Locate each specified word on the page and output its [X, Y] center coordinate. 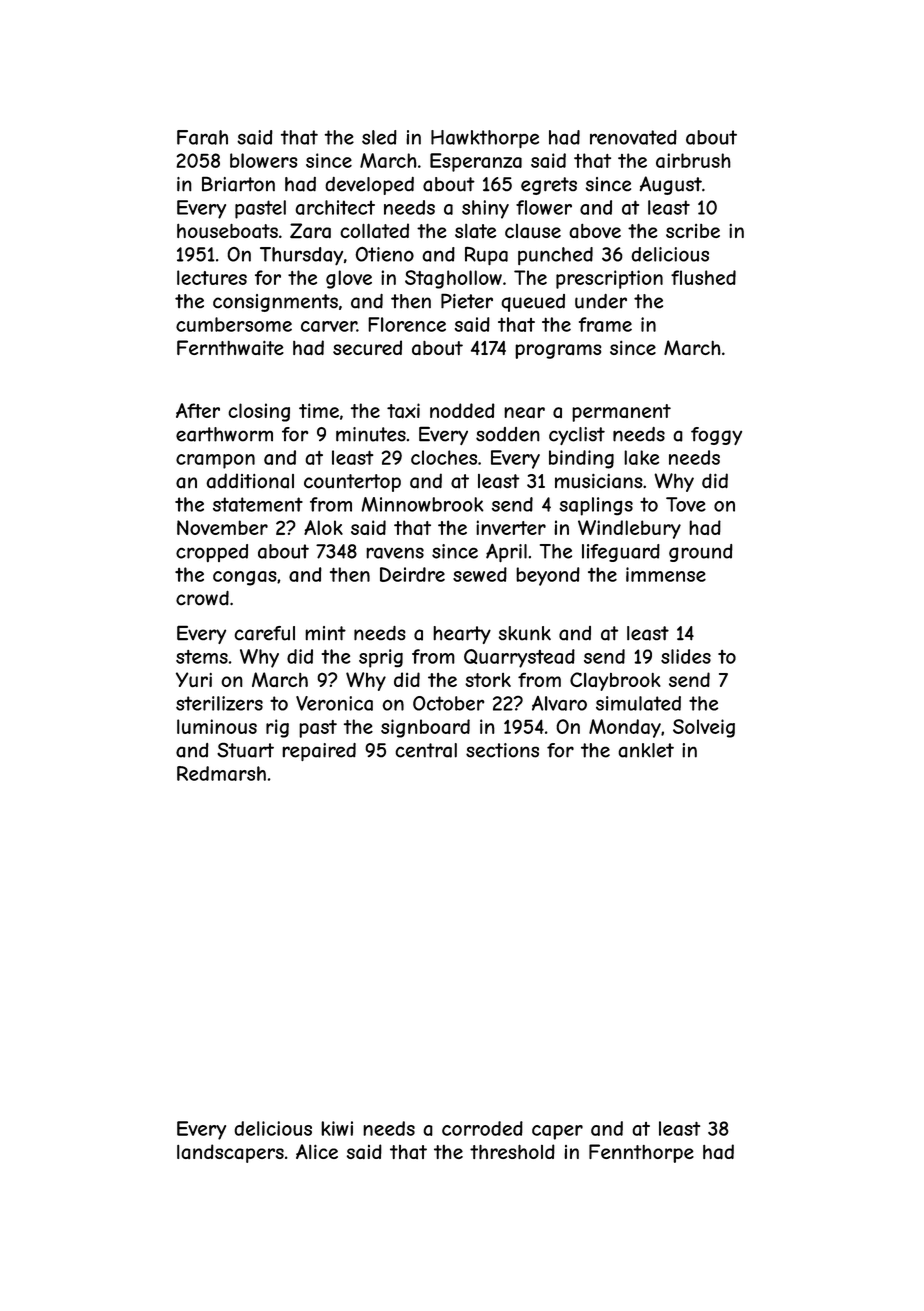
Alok [323, 527]
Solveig [704, 728]
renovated [633, 137]
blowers [264, 160]
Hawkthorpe [485, 139]
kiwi [337, 1128]
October [448, 703]
